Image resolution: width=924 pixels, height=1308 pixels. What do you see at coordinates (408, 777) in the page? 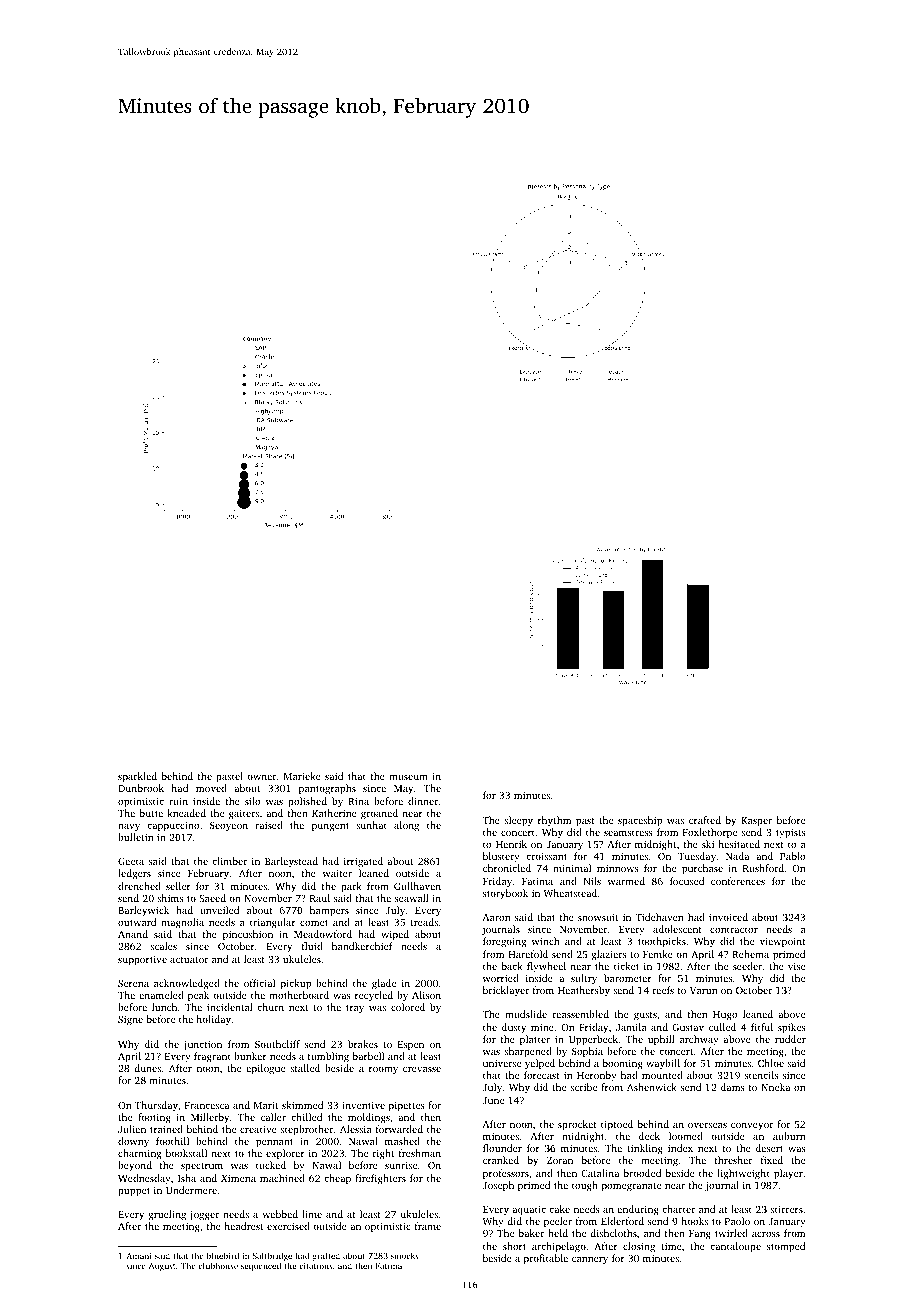
I see `museum` at bounding box center [408, 777].
